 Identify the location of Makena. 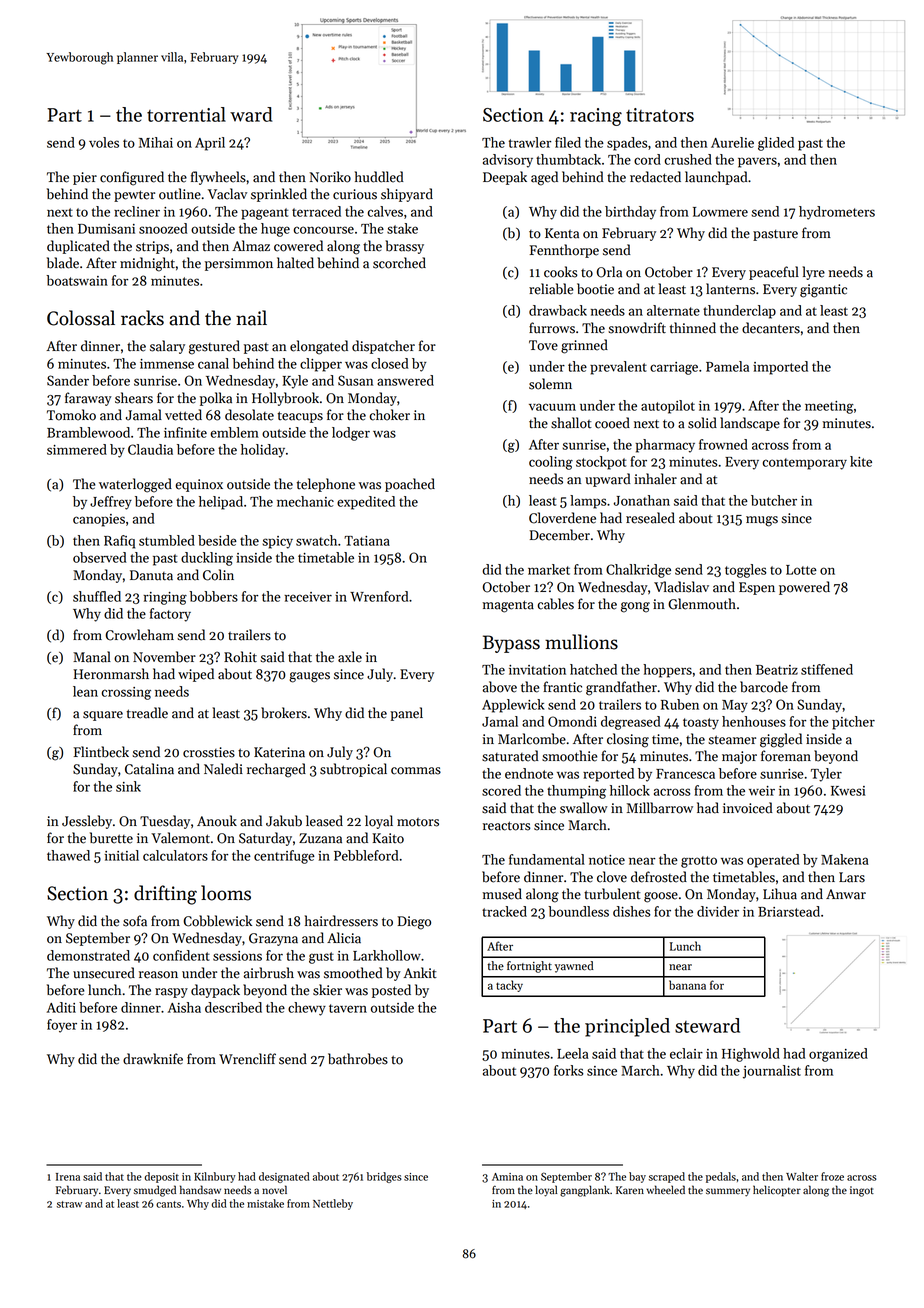
(845, 859).
